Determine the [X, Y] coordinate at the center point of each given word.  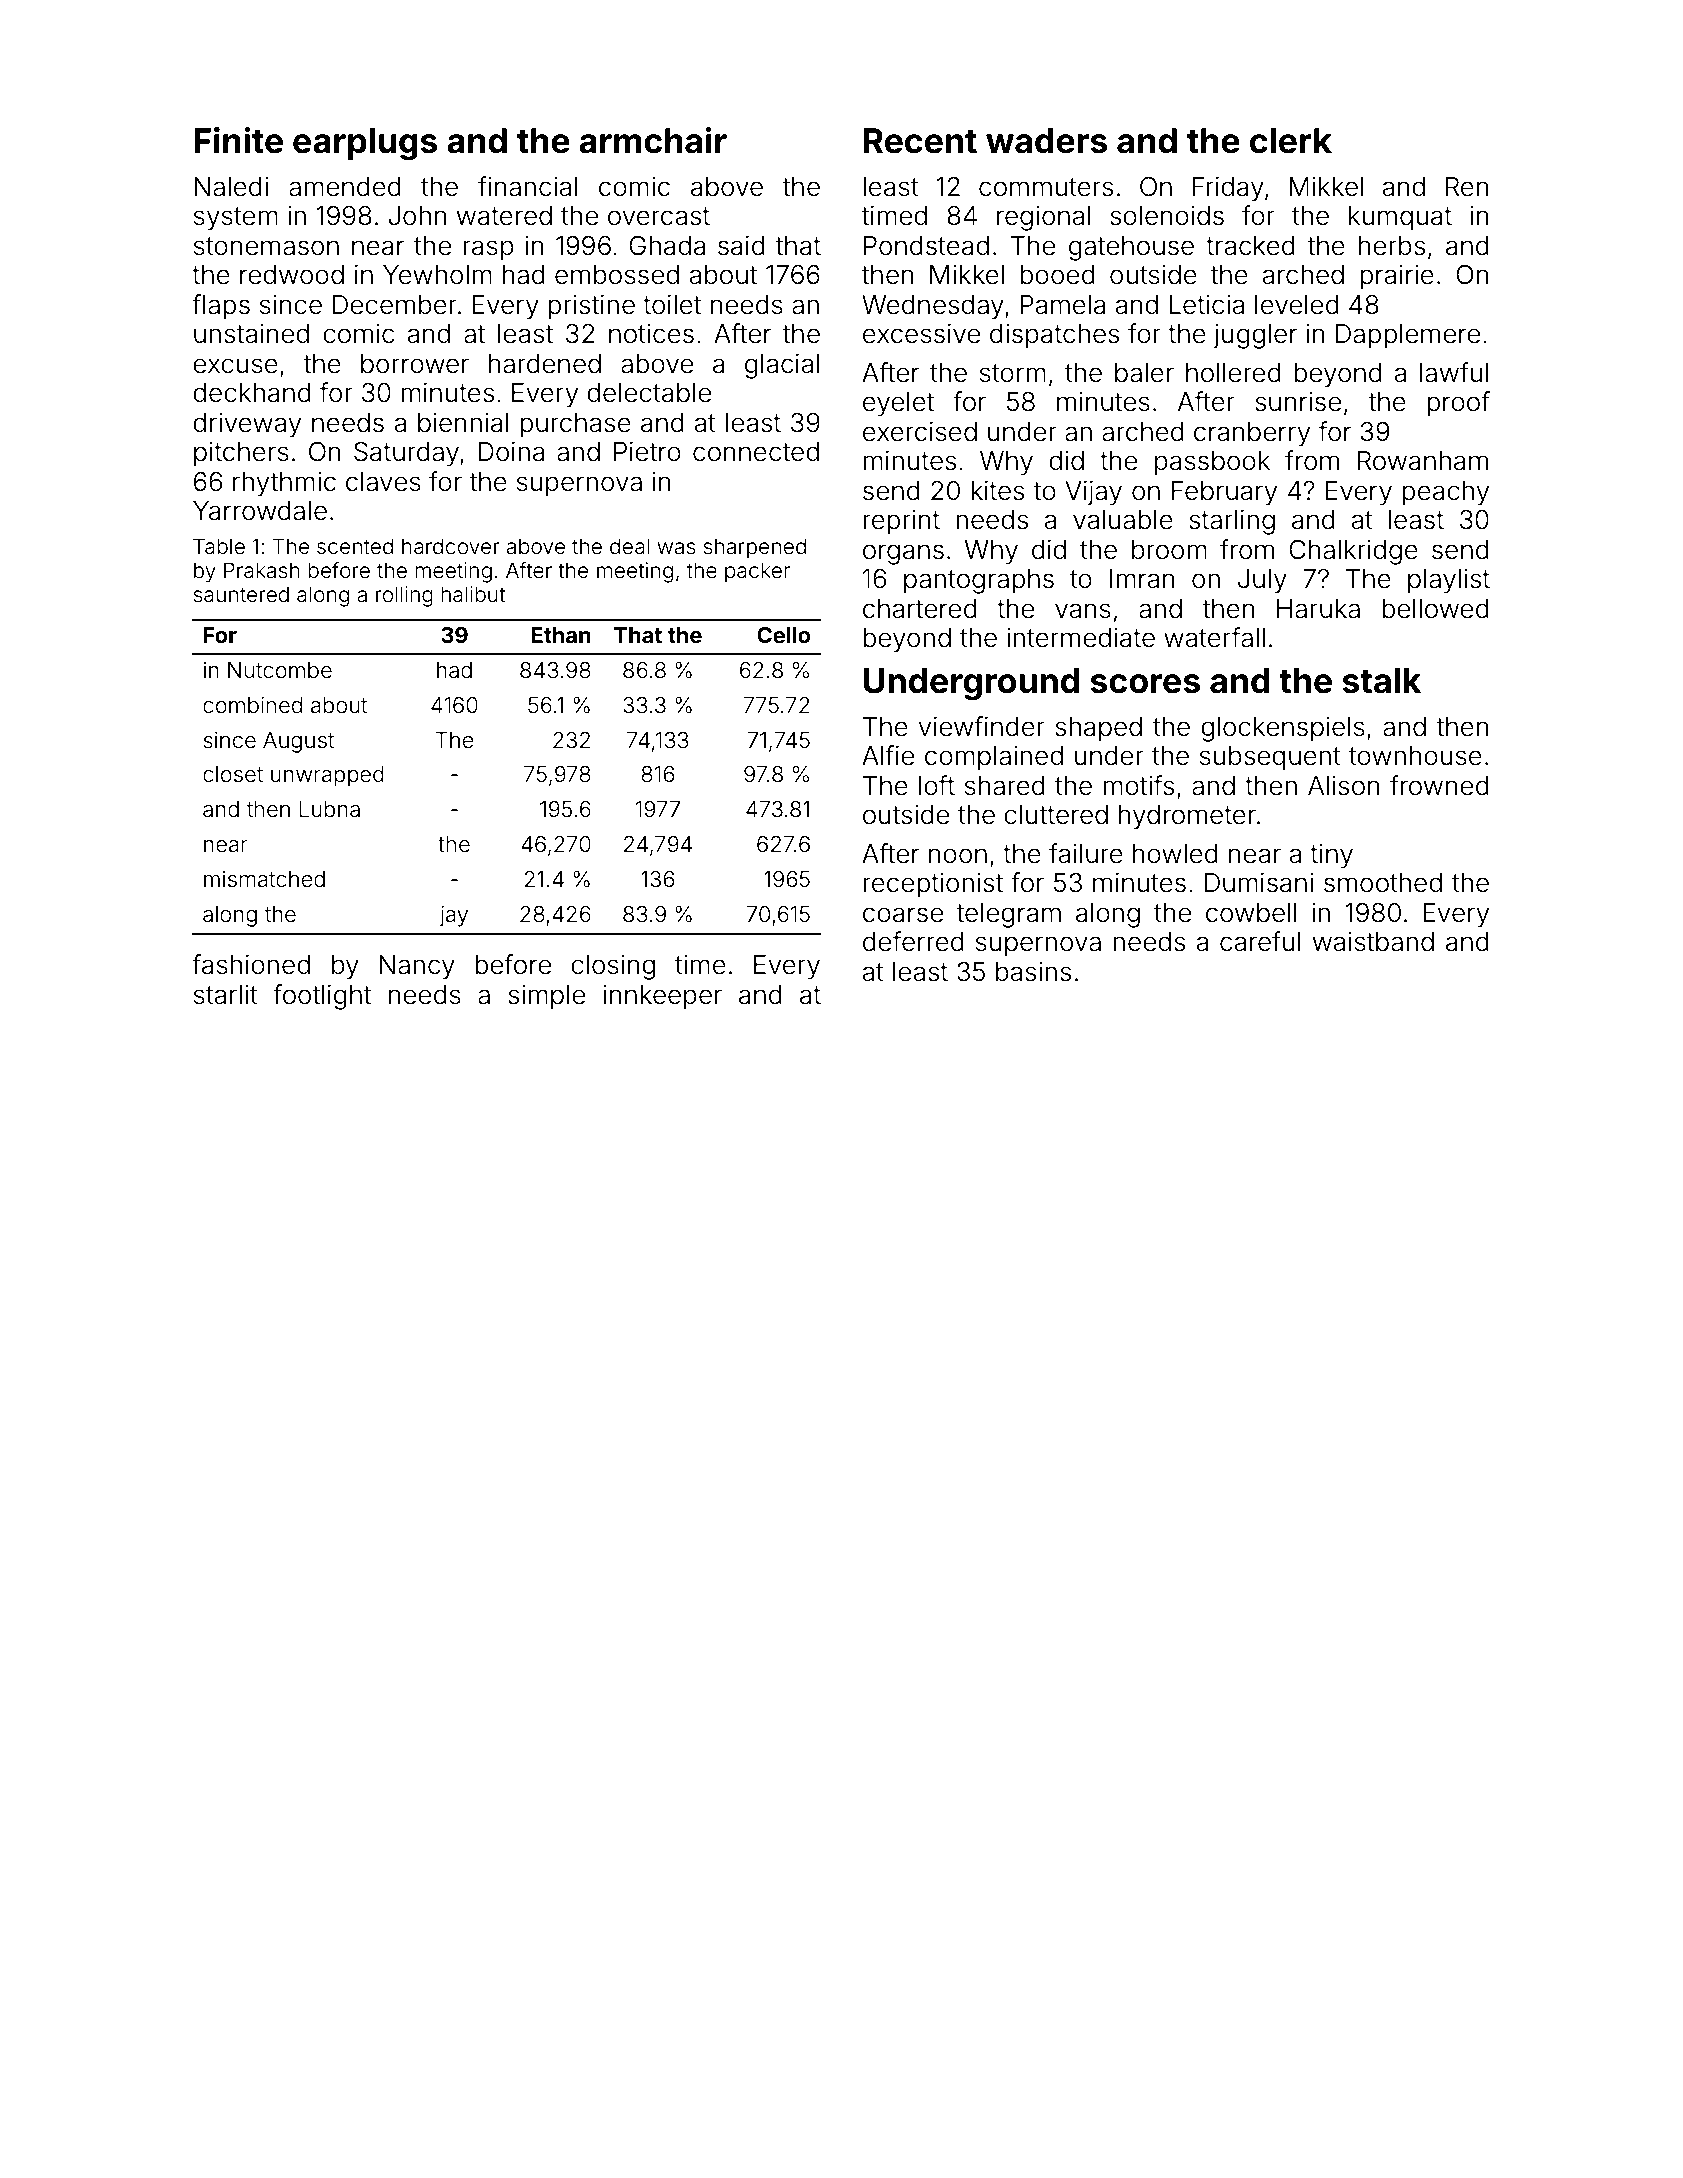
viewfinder [981, 726]
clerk [1291, 141]
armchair [653, 140]
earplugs [365, 144]
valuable [1123, 520]
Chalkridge [1353, 552]
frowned [1439, 785]
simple [546, 997]
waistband [1373, 942]
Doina [512, 451]
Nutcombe [280, 670]
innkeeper [663, 997]
